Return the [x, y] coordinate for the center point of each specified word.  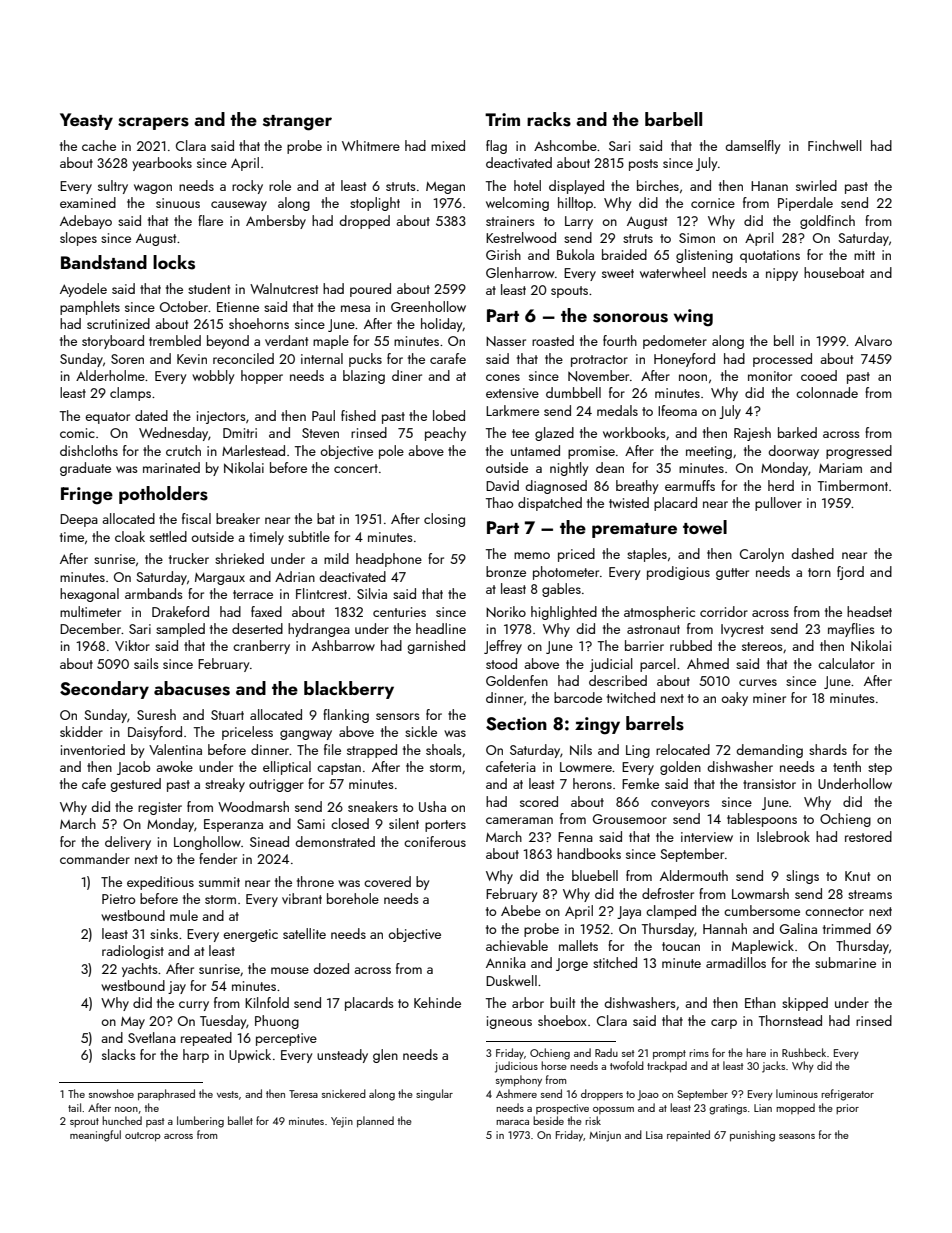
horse [554, 1065]
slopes [78, 239]
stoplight [375, 204]
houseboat [834, 272]
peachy [445, 434]
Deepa [79, 520]
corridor [724, 611]
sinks [164, 933]
